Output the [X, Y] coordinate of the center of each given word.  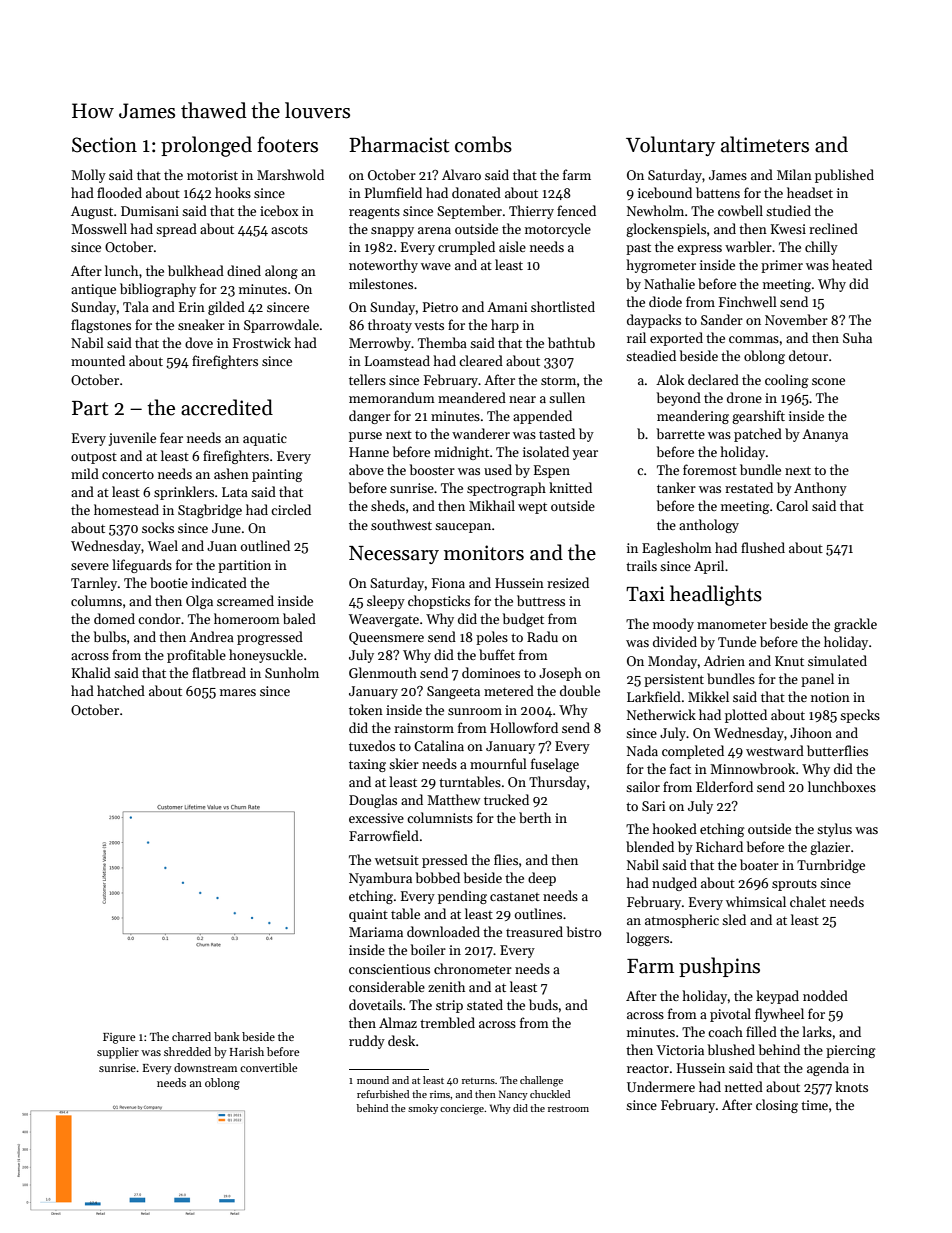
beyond [679, 399]
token [366, 709]
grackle [855, 625]
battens [718, 192]
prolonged [206, 146]
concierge [462, 1109]
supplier [118, 1053]
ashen [231, 473]
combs [483, 144]
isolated [546, 451]
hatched [121, 690]
